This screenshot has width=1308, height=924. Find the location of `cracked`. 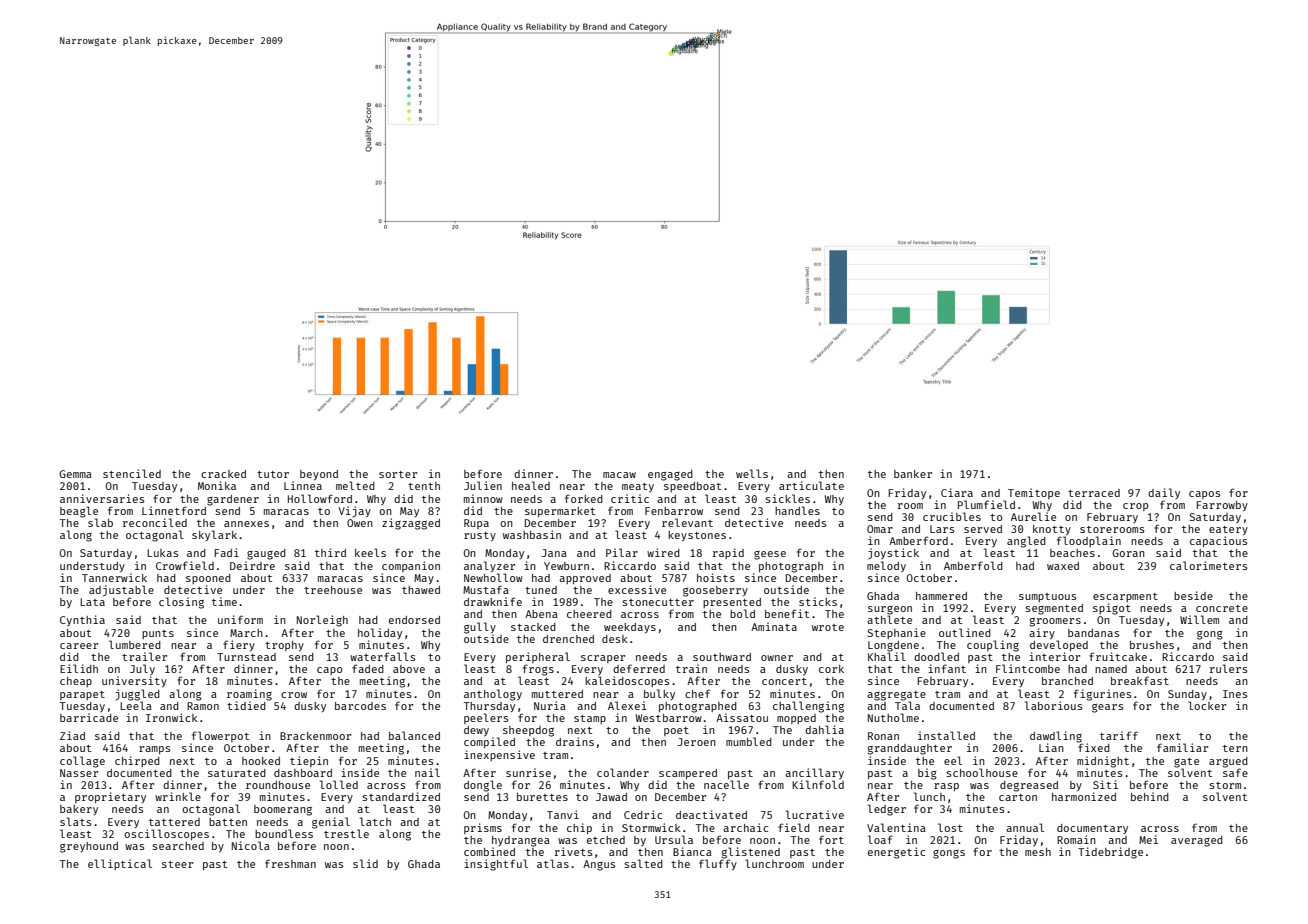

cracked is located at coordinates (223, 474).
